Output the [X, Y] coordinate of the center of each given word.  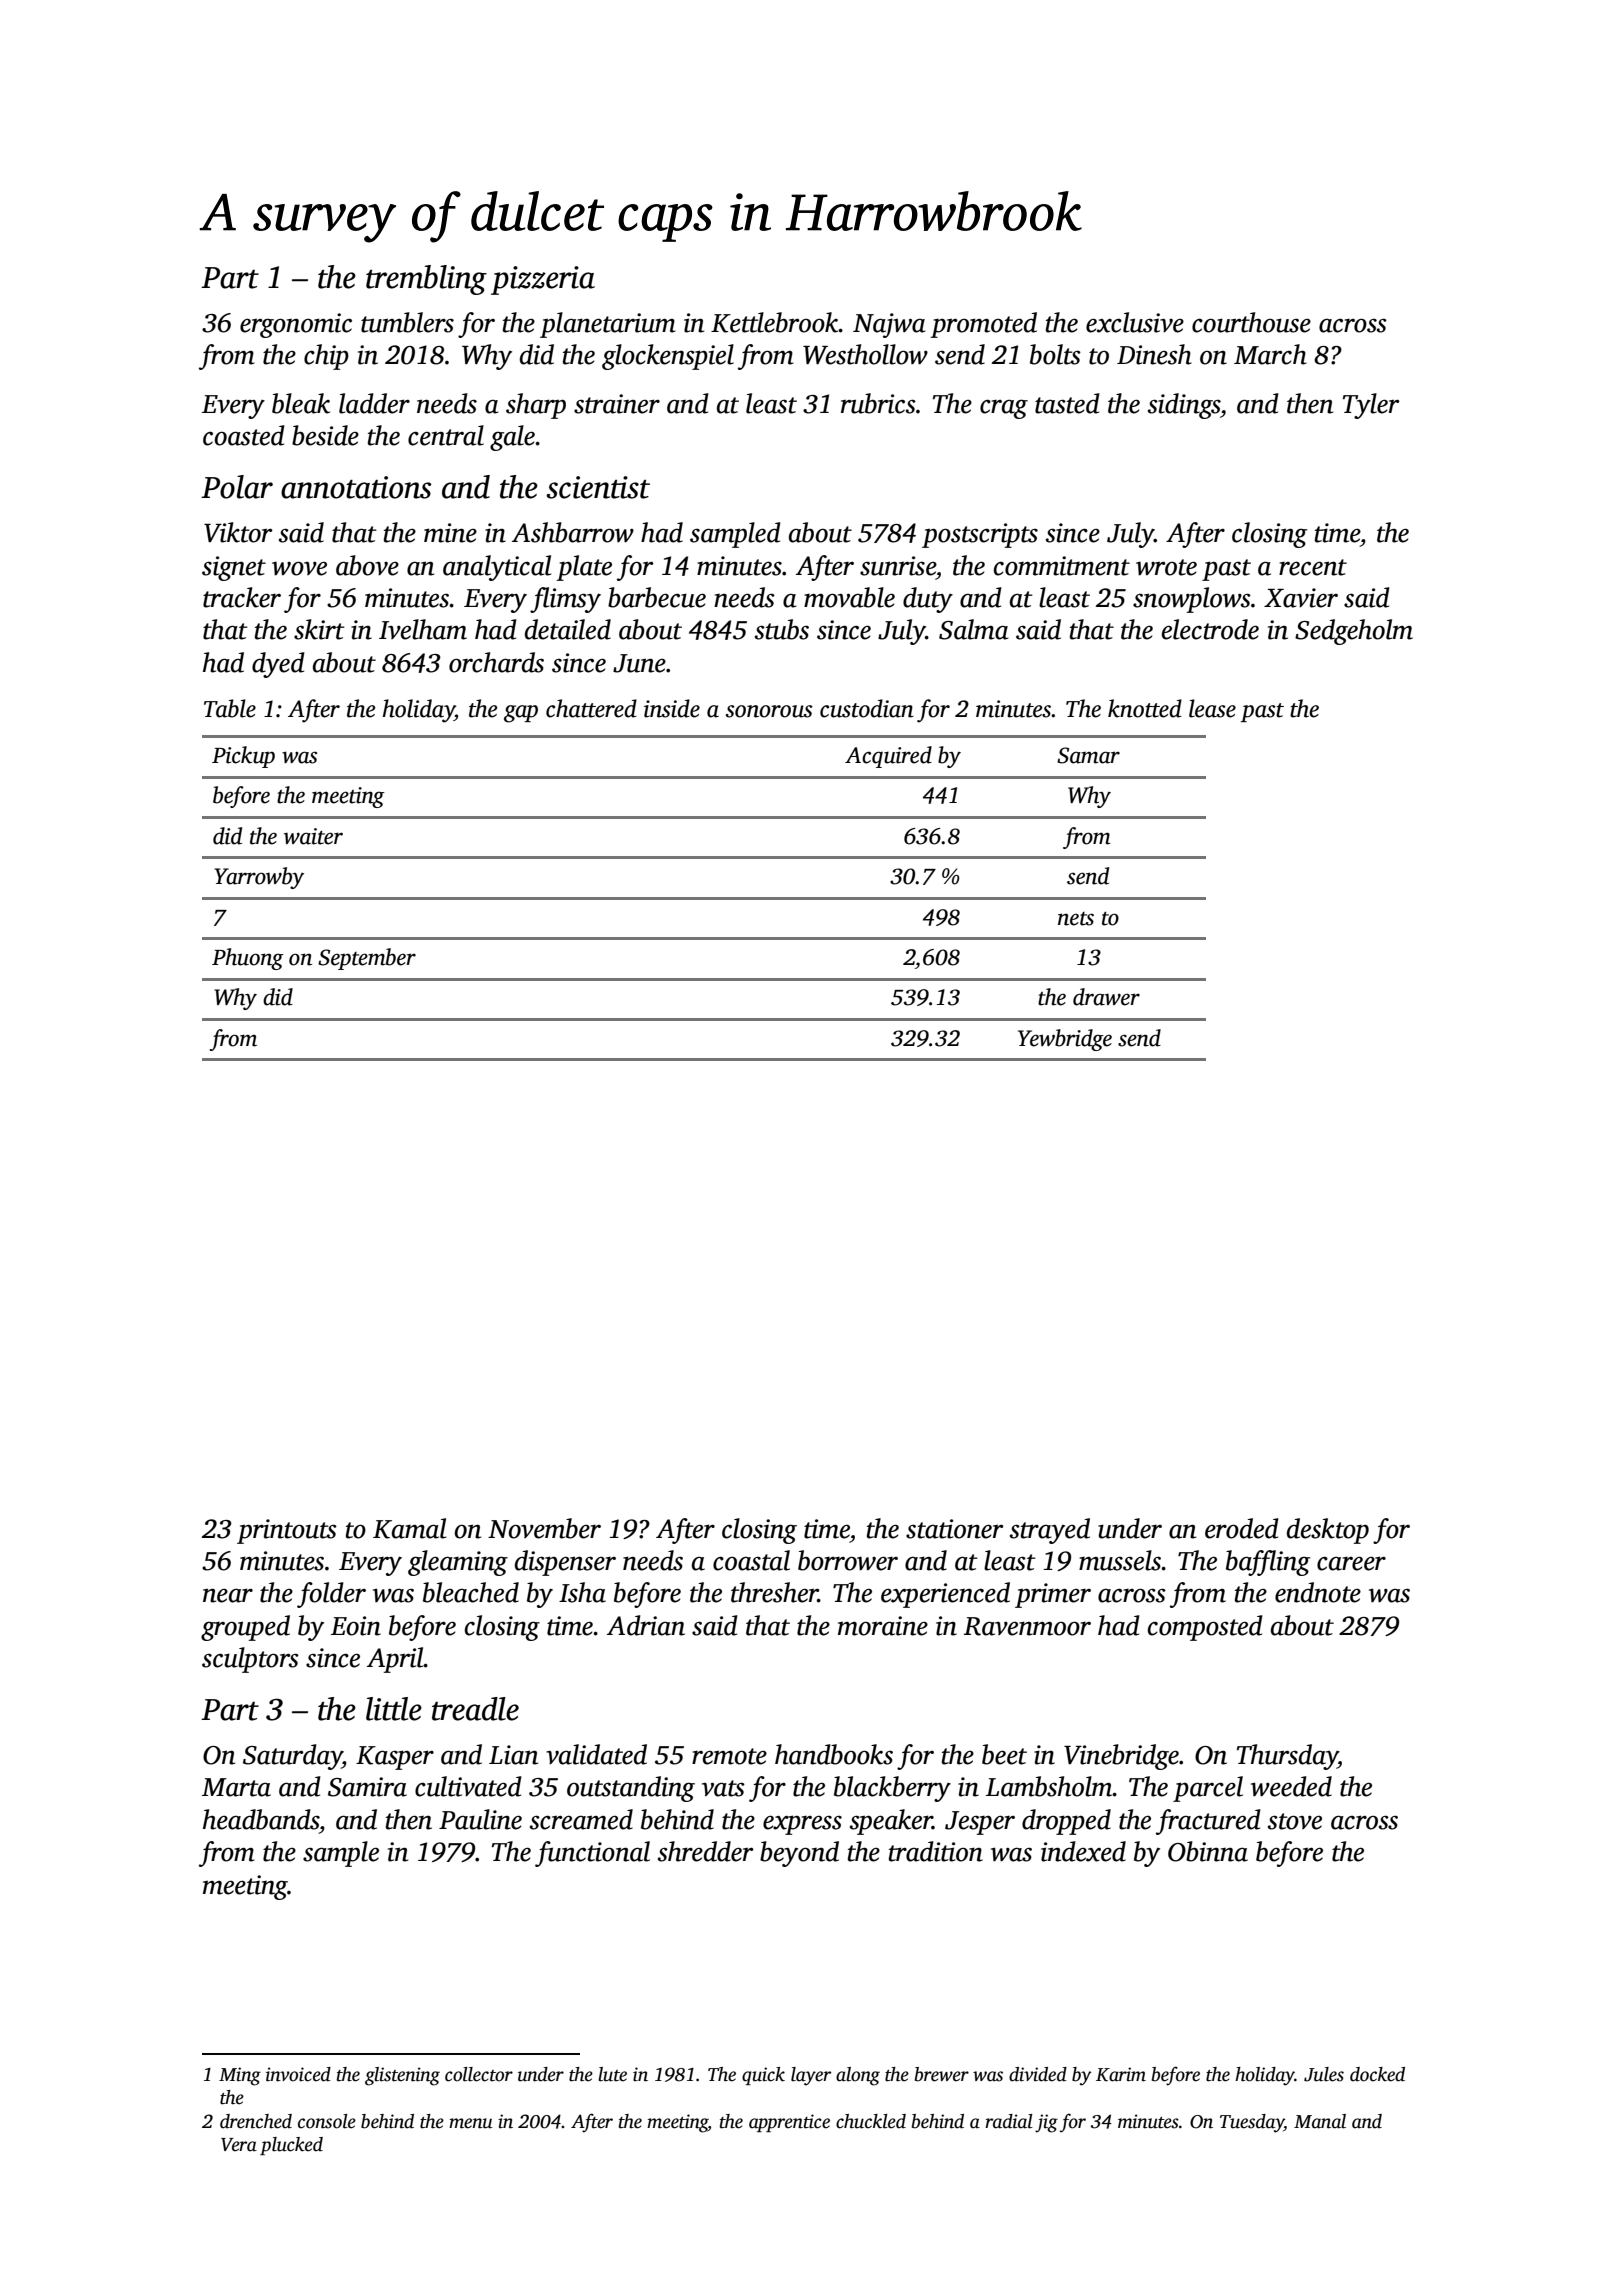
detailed [568, 629]
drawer [1106, 997]
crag [1004, 409]
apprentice [789, 2123]
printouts [287, 1531]
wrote [1166, 567]
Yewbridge [1065, 1040]
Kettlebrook [775, 322]
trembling [426, 280]
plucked [291, 2146]
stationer [955, 1529]
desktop [1328, 1531]
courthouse [1251, 322]
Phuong [248, 959]
